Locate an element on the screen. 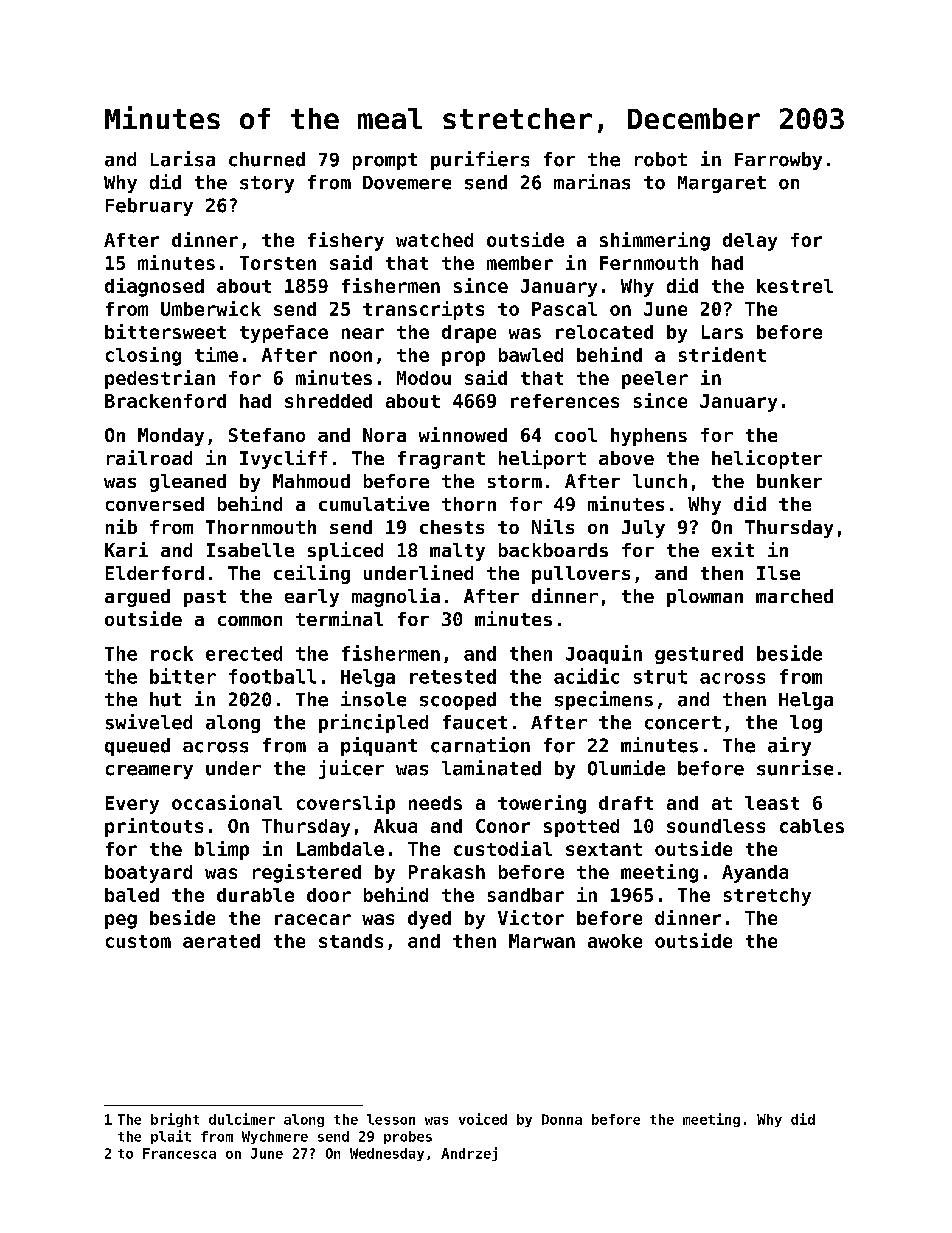  carnation is located at coordinates (480, 745).
